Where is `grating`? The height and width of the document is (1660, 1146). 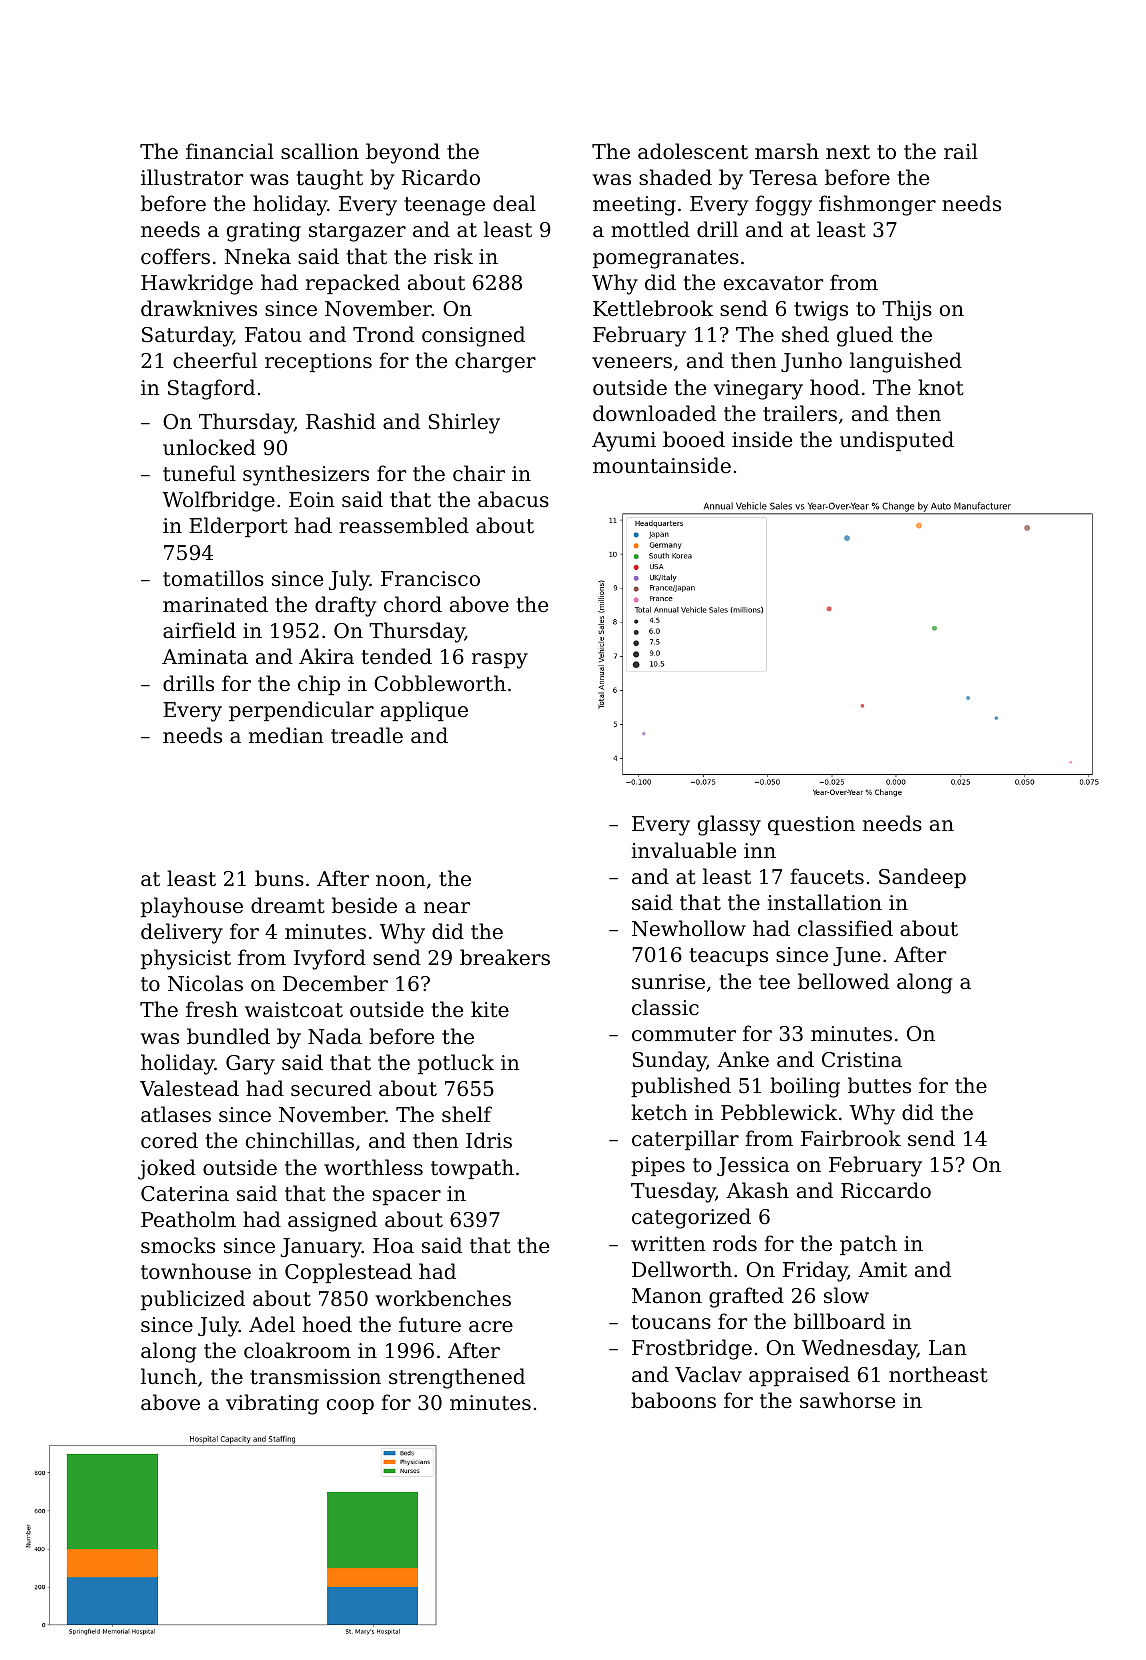 grating is located at coordinates (264, 232).
